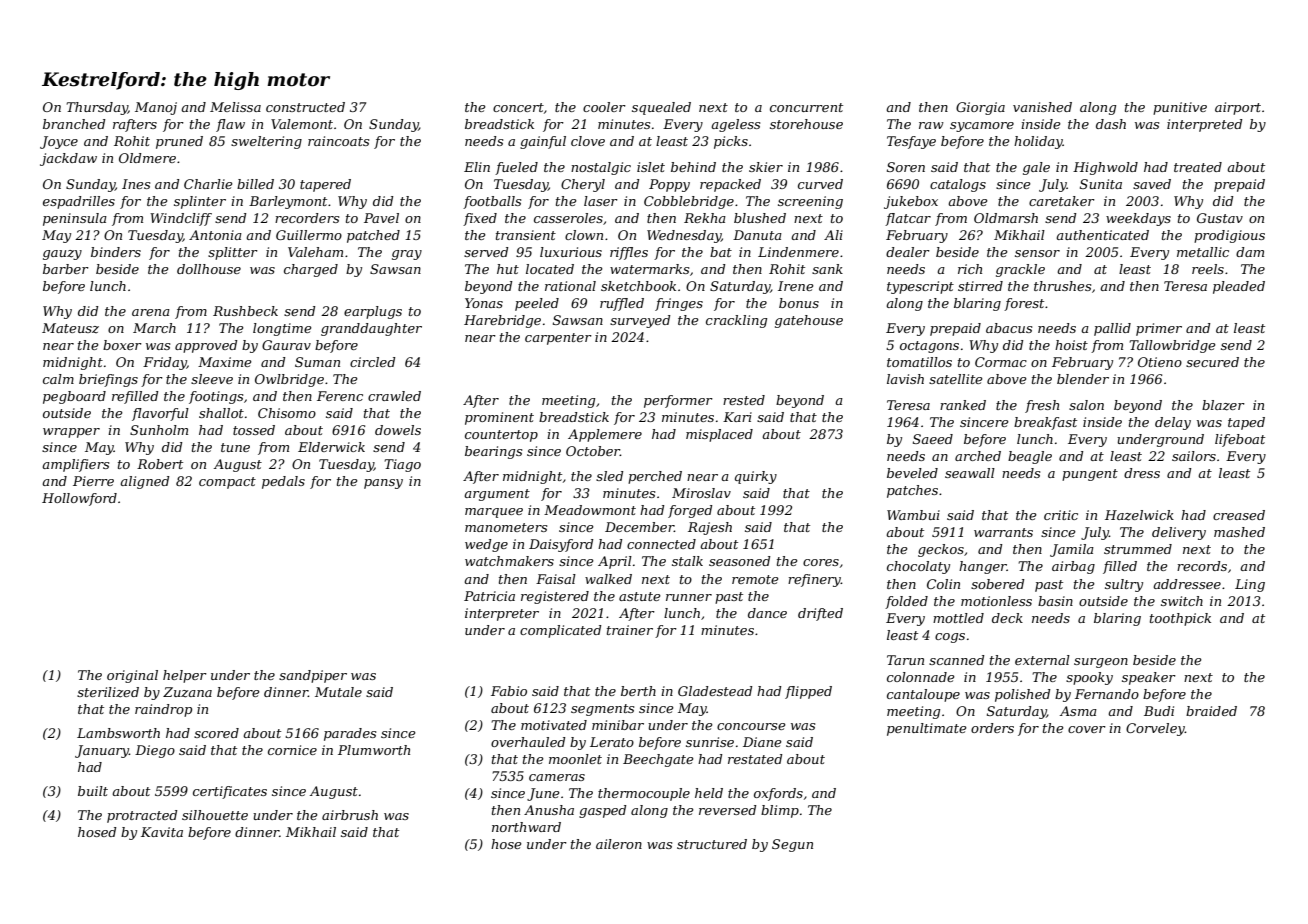 The width and height of the page is (1308, 924). What do you see at coordinates (499, 418) in the page?
I see `prominent` at bounding box center [499, 418].
